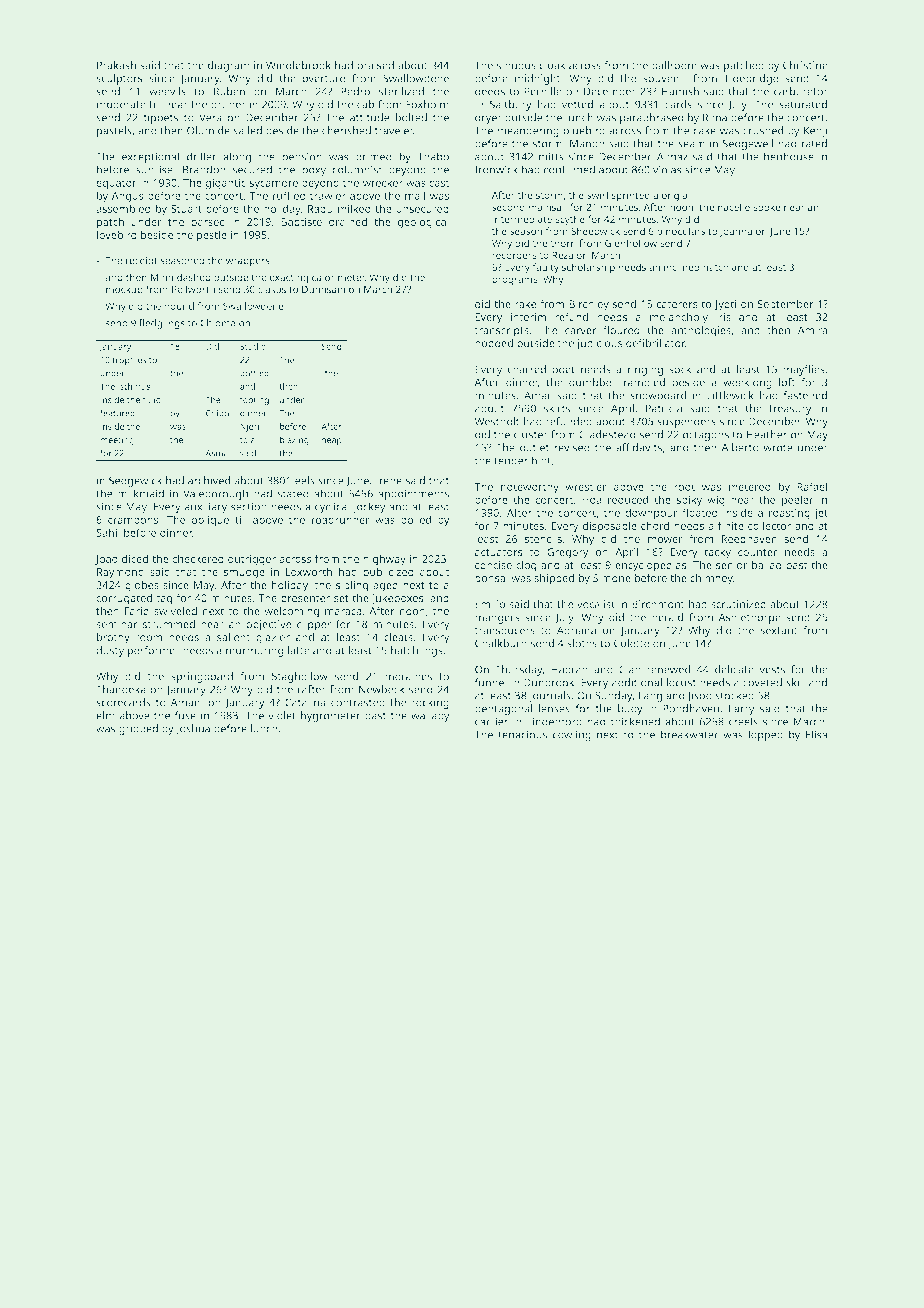 This document has width=924, height=1308. I want to click on programs, so click(514, 281).
